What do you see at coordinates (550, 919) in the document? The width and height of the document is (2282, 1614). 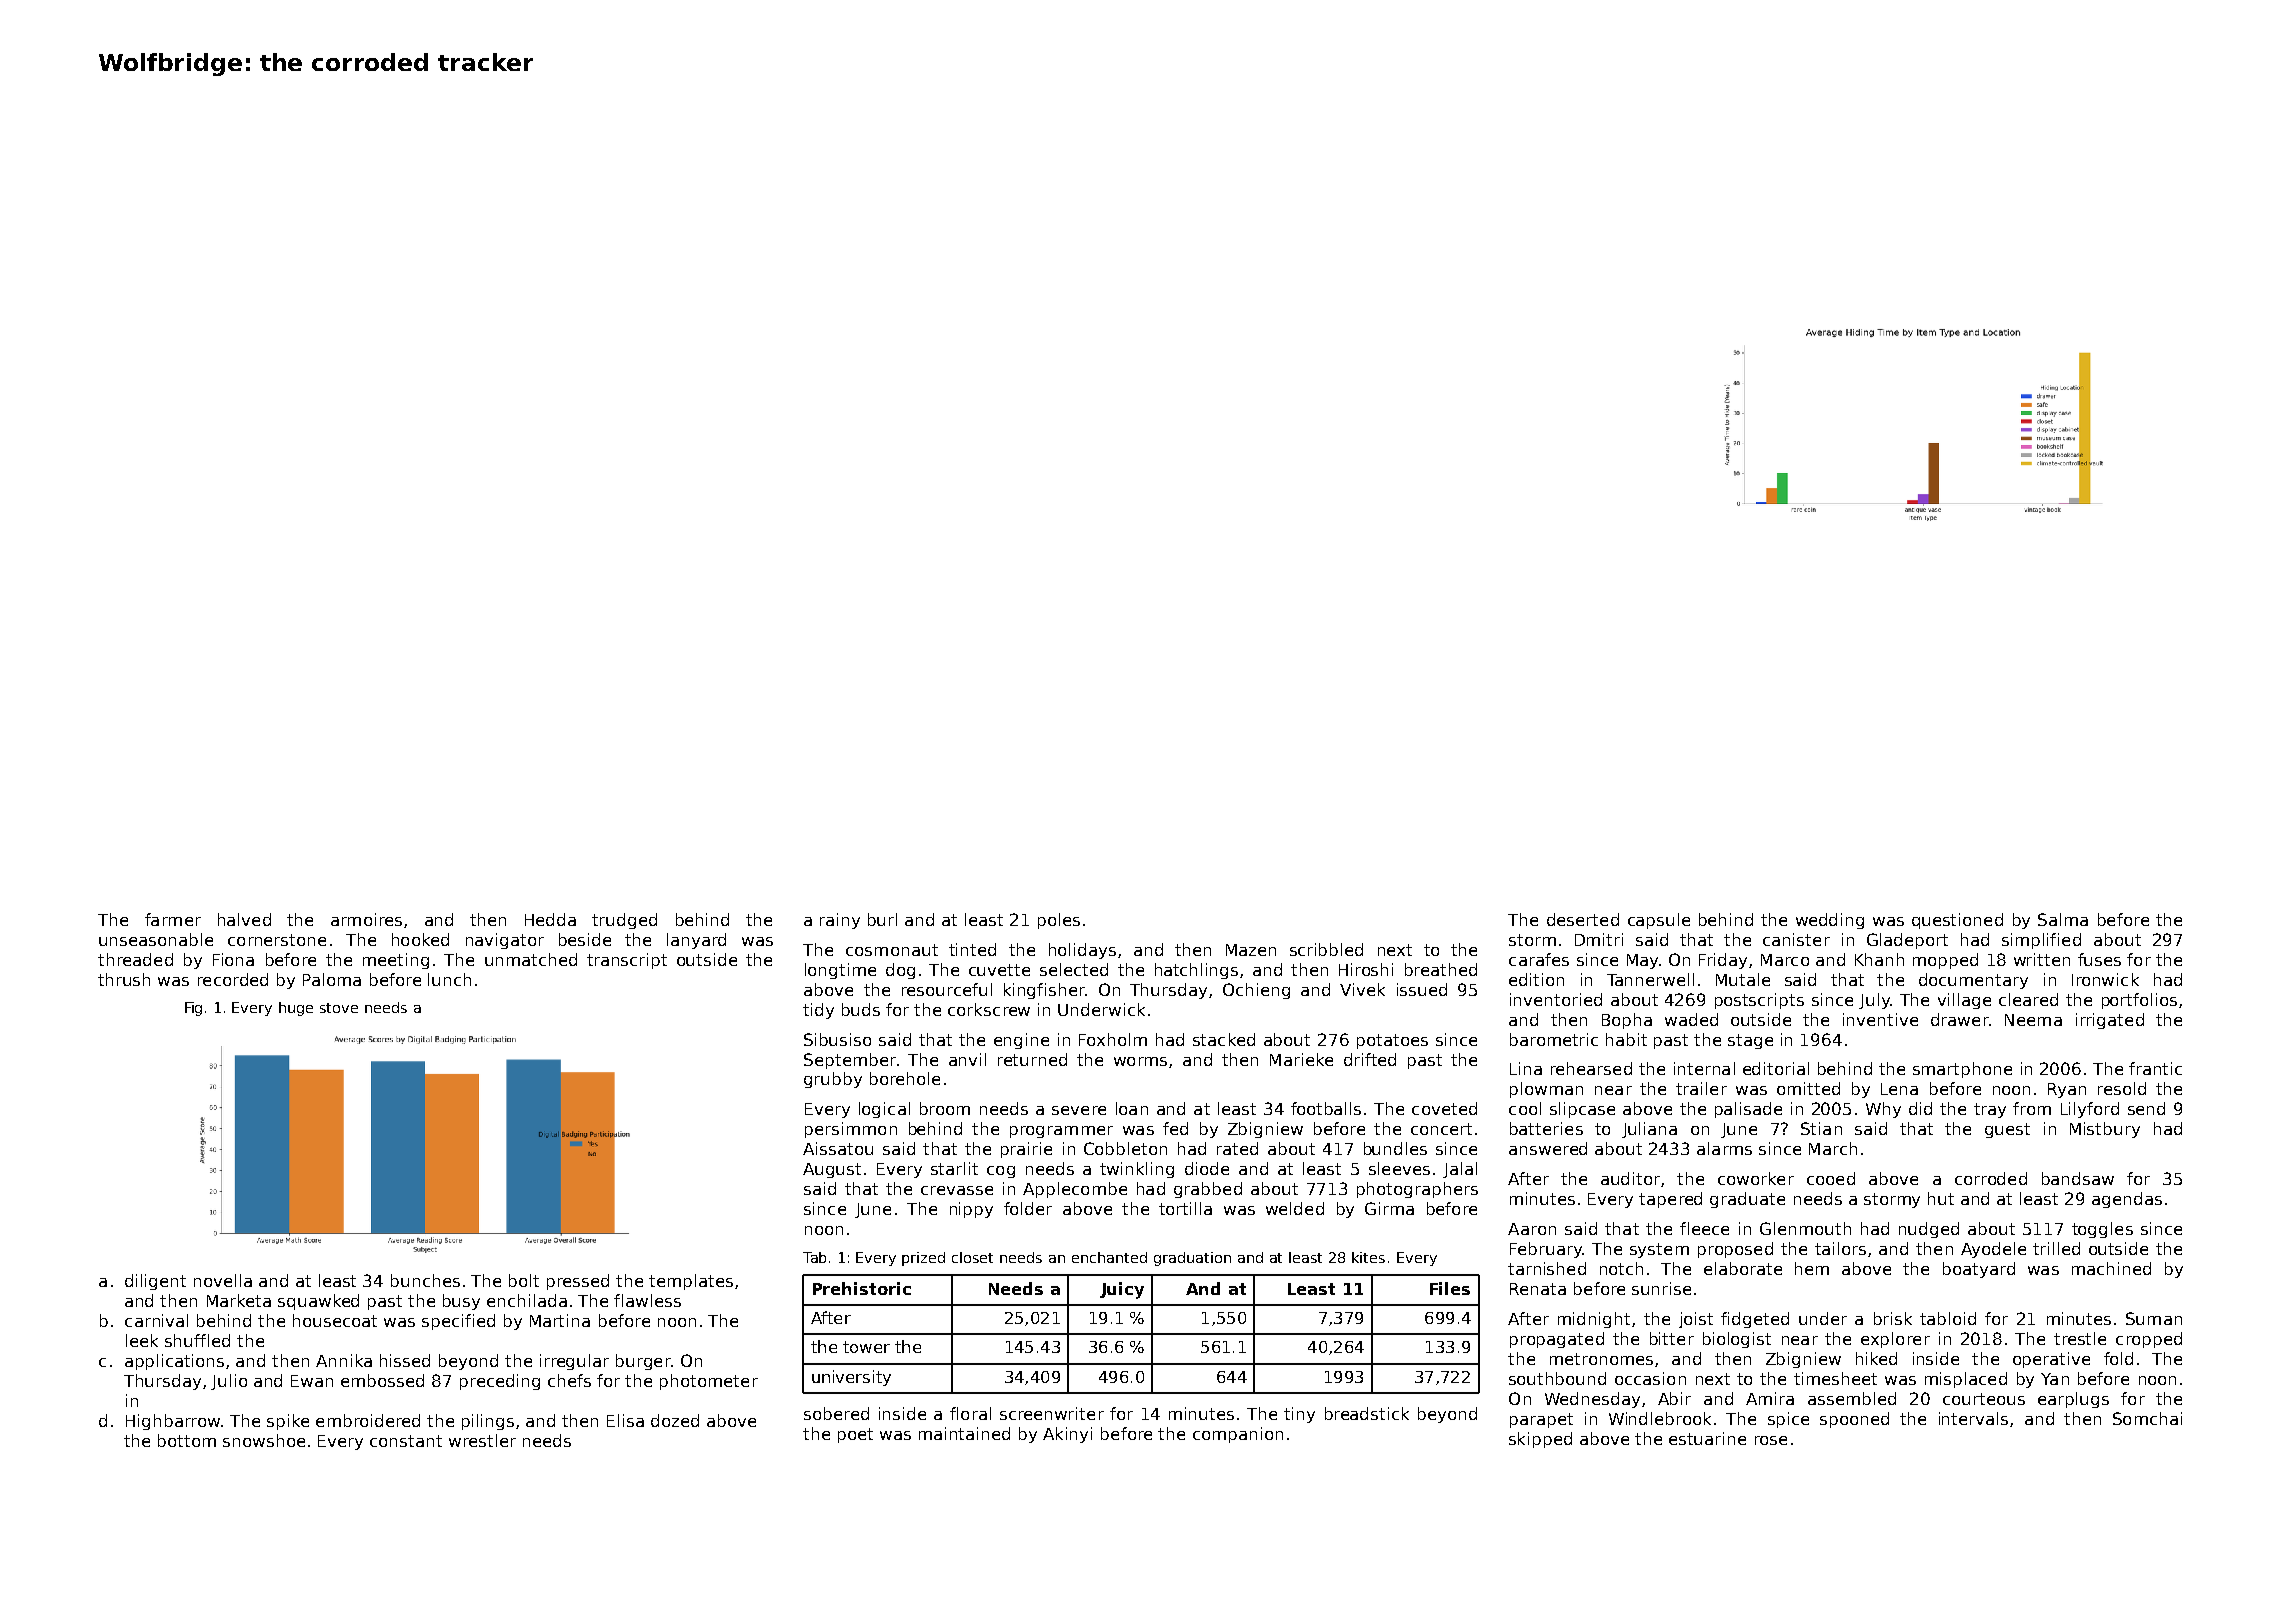 I see `Hedda` at bounding box center [550, 919].
